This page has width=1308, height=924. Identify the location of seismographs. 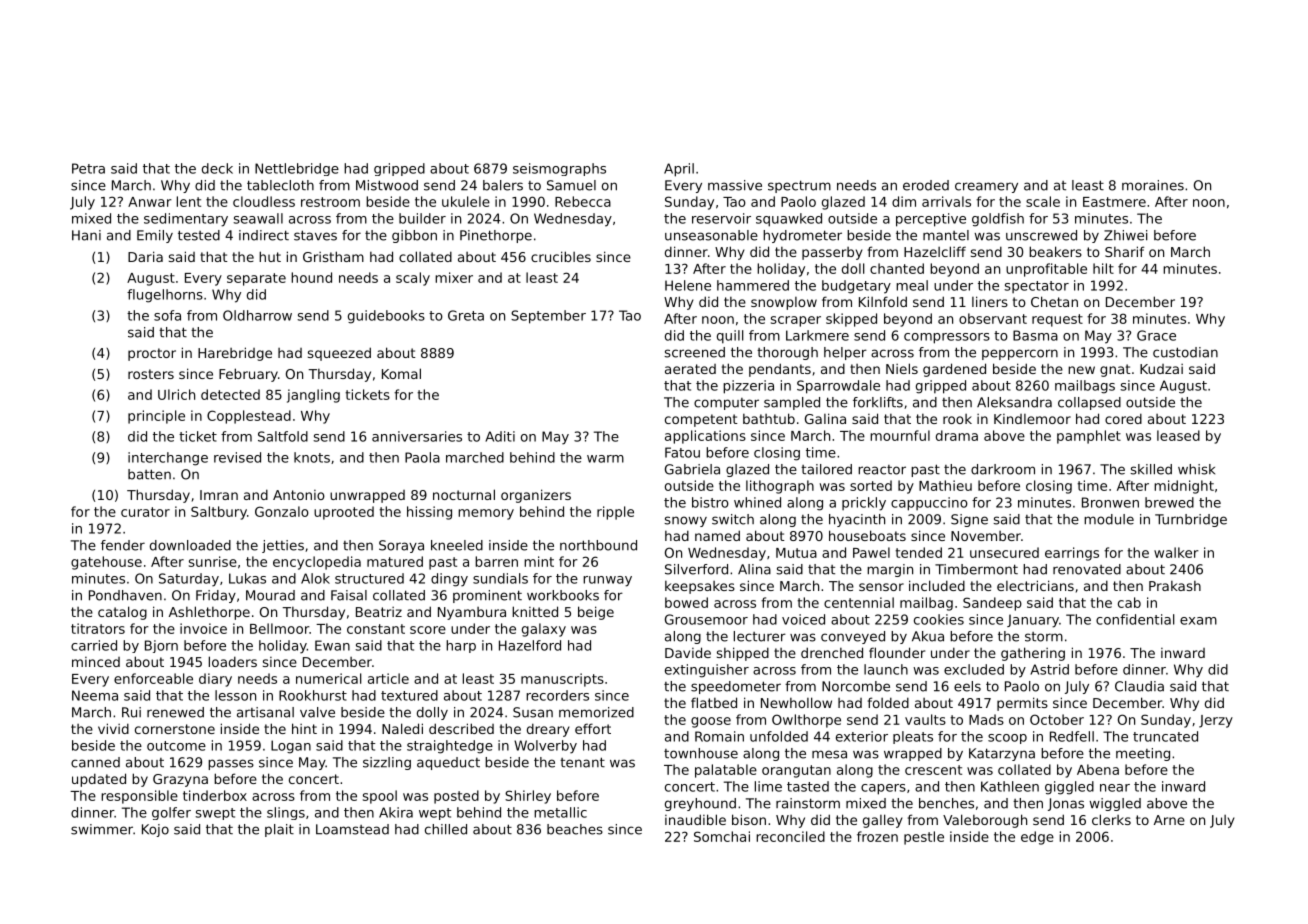
(559, 169).
